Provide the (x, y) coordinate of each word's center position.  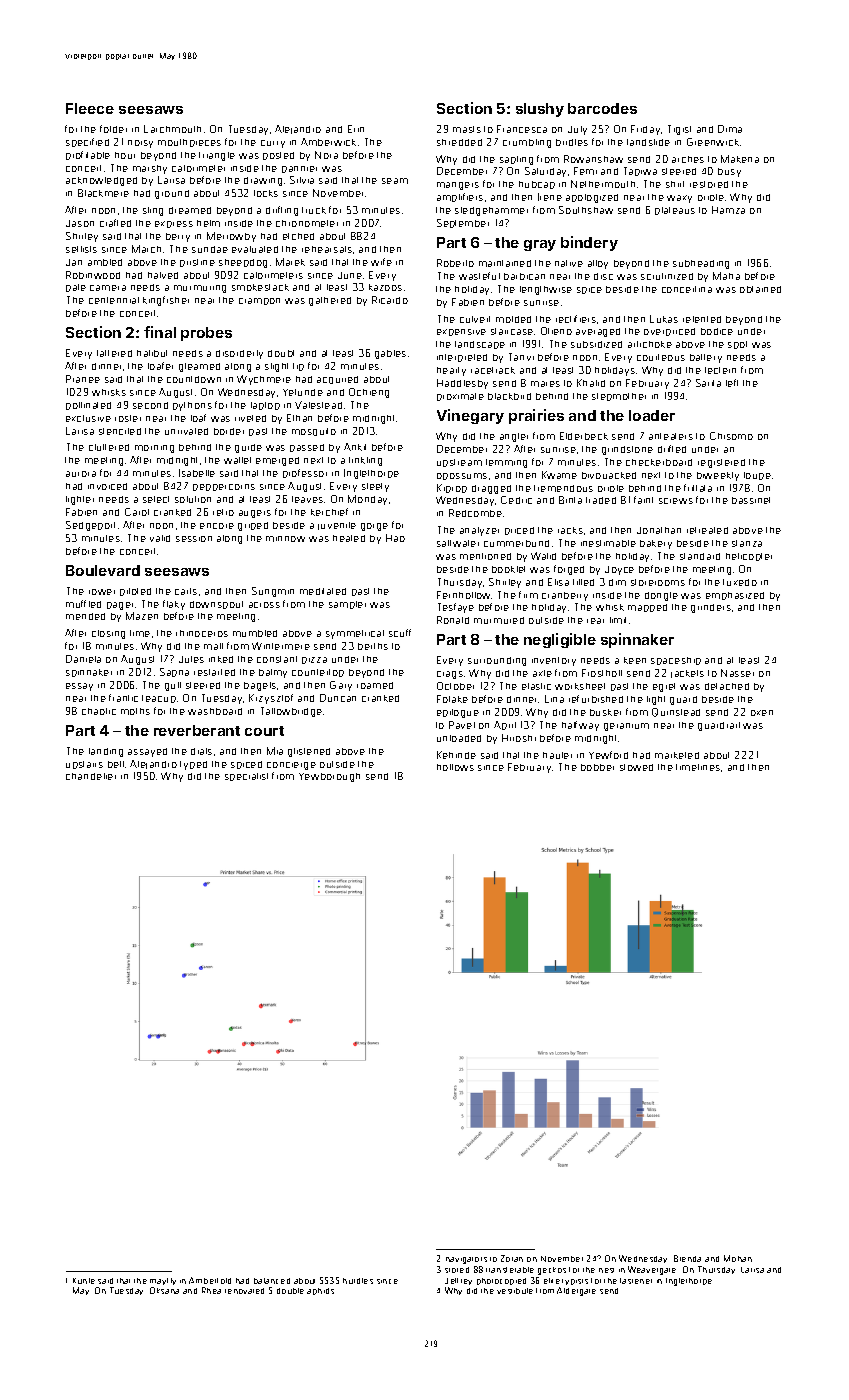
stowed (636, 767)
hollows (455, 767)
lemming (506, 463)
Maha (726, 276)
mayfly (163, 1281)
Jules (191, 659)
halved (163, 275)
